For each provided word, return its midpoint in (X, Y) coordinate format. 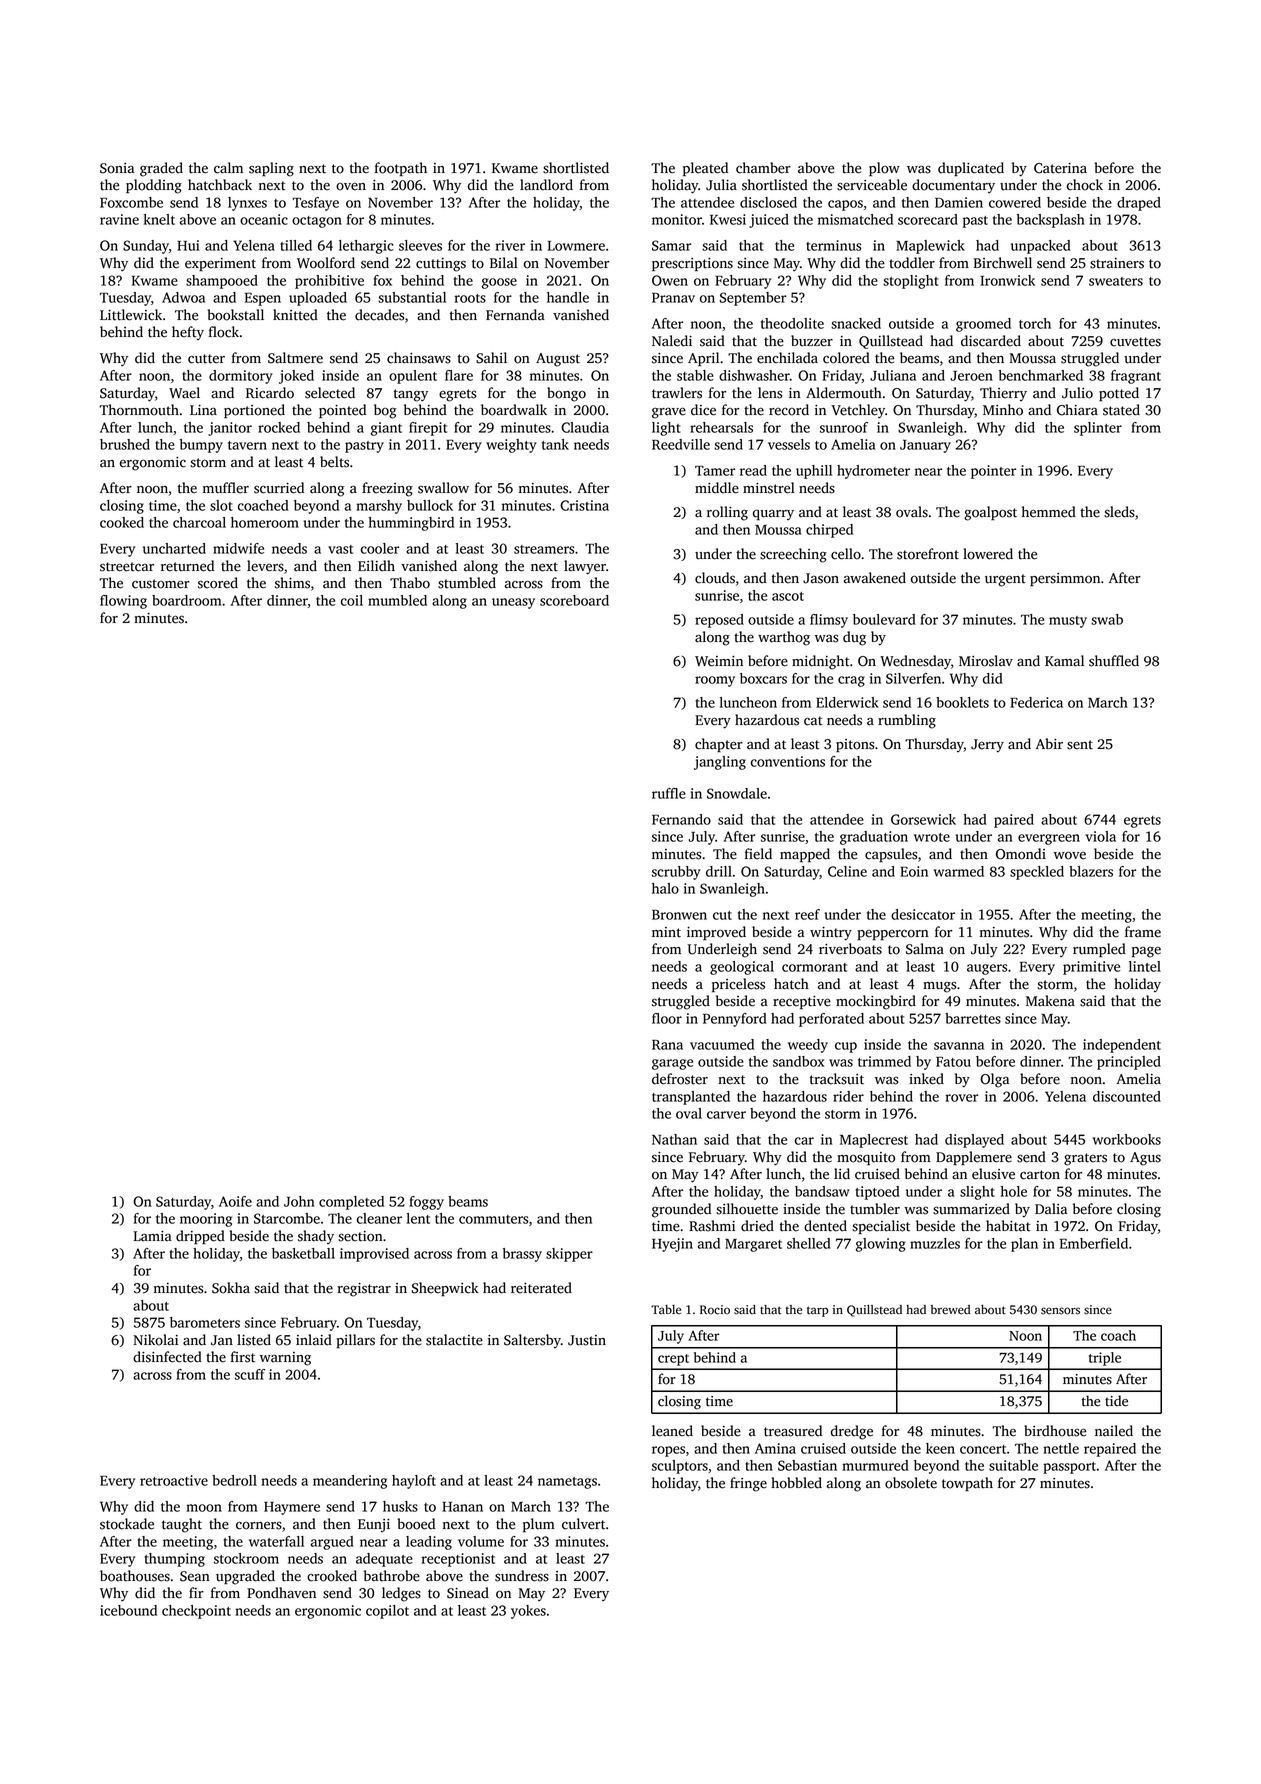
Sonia (117, 168)
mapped (805, 855)
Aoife (235, 1201)
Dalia (1051, 1209)
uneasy (513, 603)
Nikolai (155, 1340)
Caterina (1060, 168)
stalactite (454, 1340)
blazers (1091, 871)
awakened (875, 578)
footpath (401, 169)
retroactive (174, 1480)
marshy (379, 507)
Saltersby (532, 1341)
